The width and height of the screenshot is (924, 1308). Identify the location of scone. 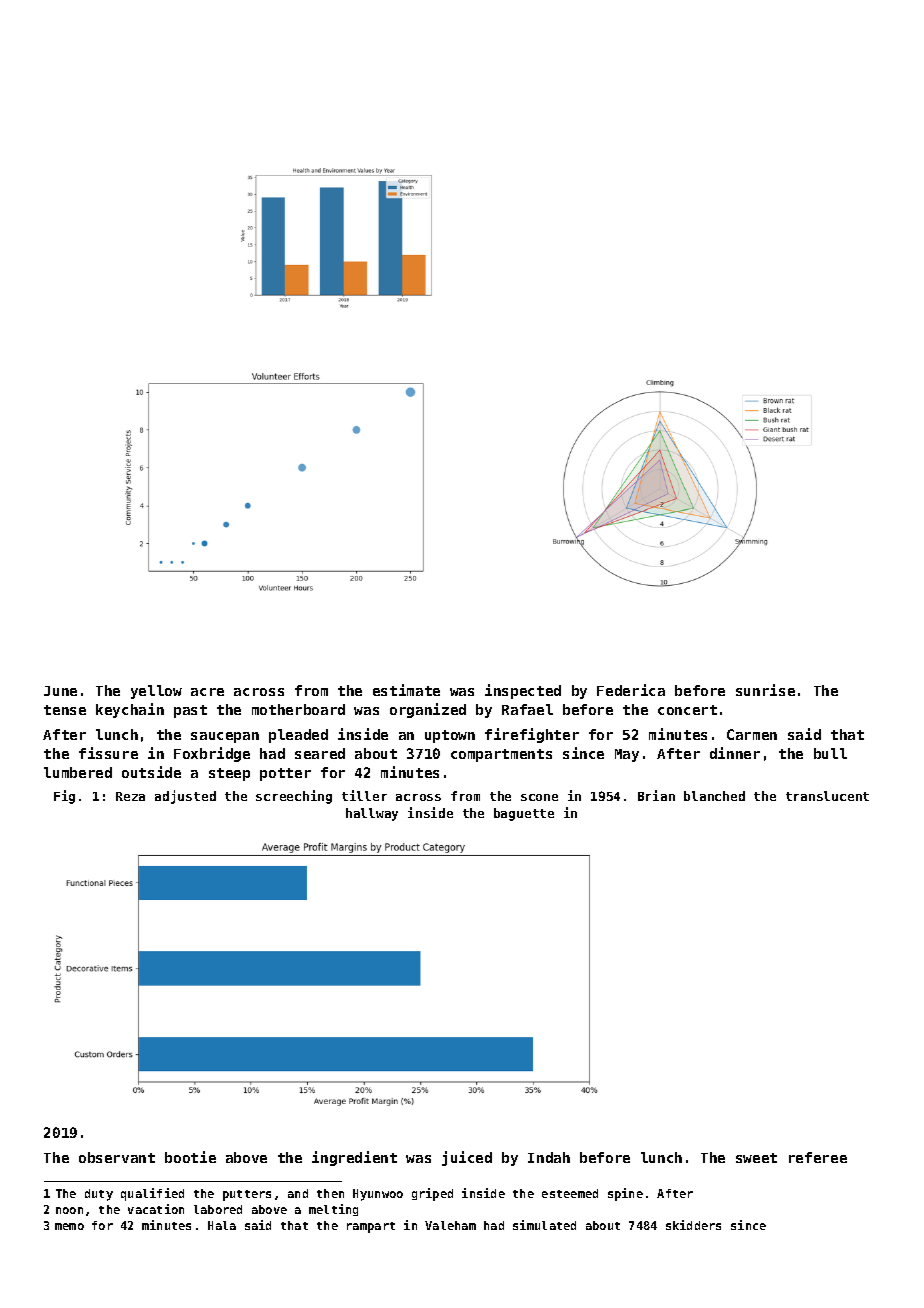
(539, 797).
